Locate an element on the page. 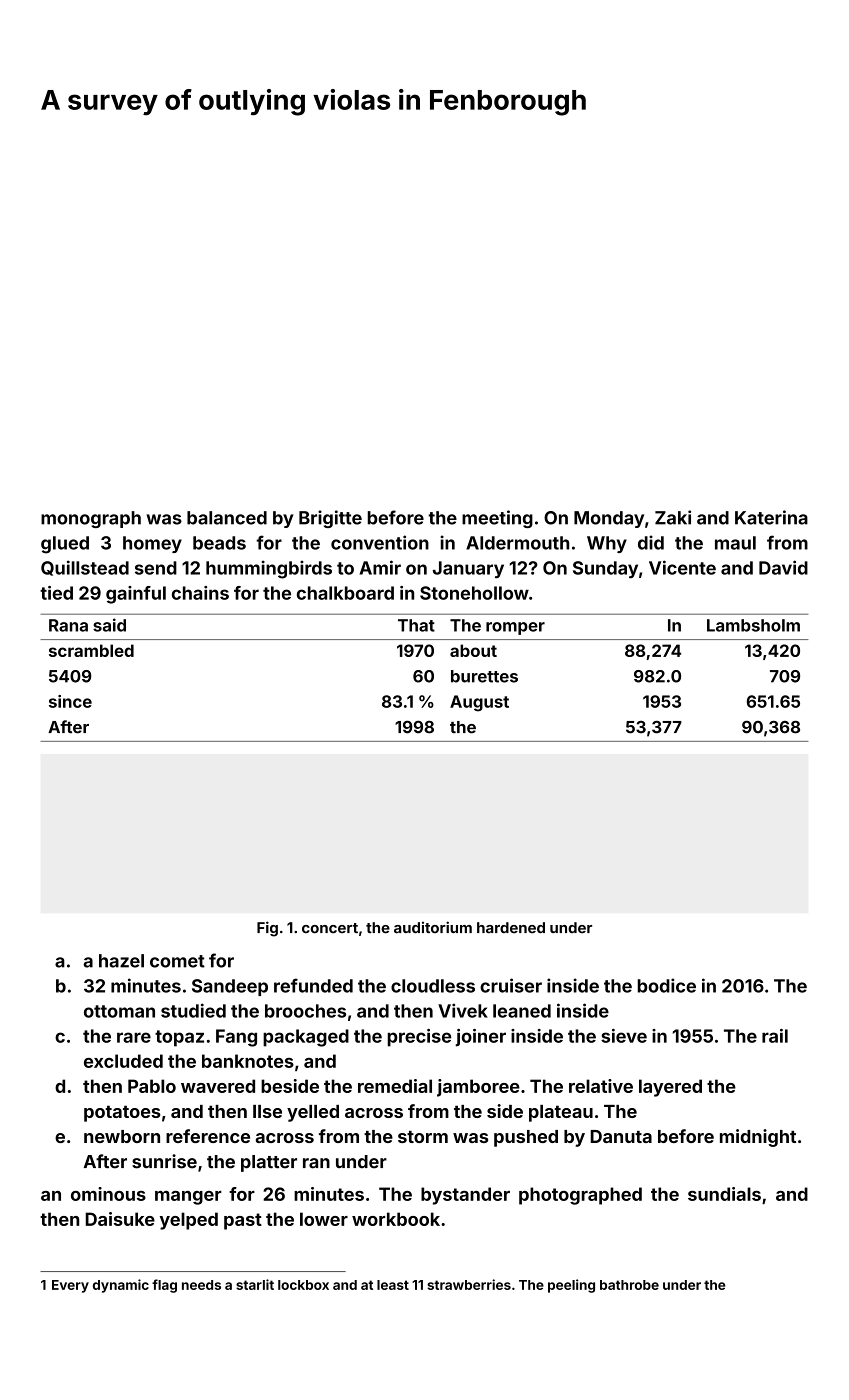 This image has width=849, height=1400. monograph is located at coordinates (91, 519).
